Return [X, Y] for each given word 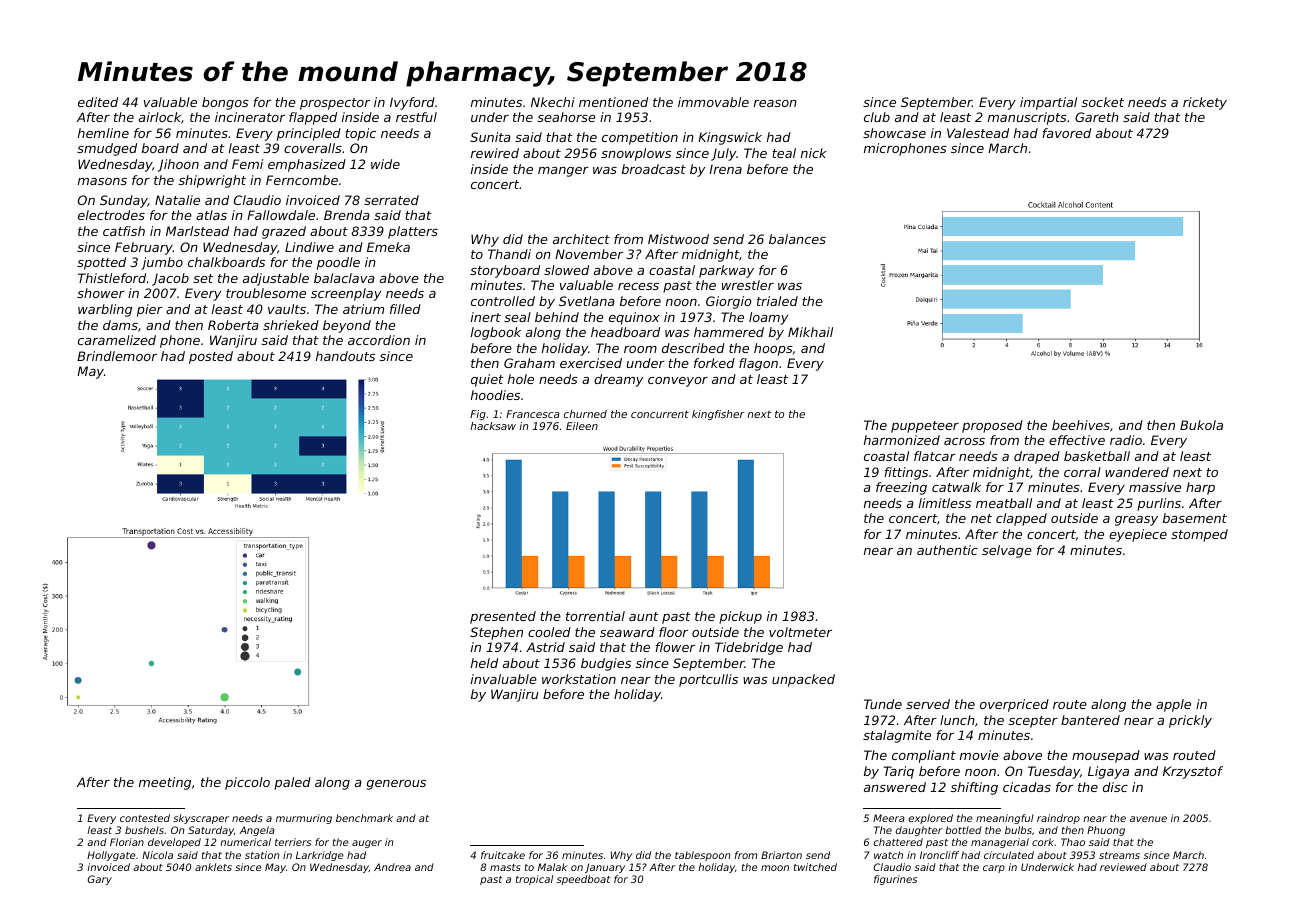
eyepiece [1138, 535]
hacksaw [493, 426]
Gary [100, 880]
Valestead [978, 133]
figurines [895, 880]
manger [563, 172]
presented [503, 617]
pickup [740, 617]
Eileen [582, 426]
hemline [103, 133]
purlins [1159, 504]
